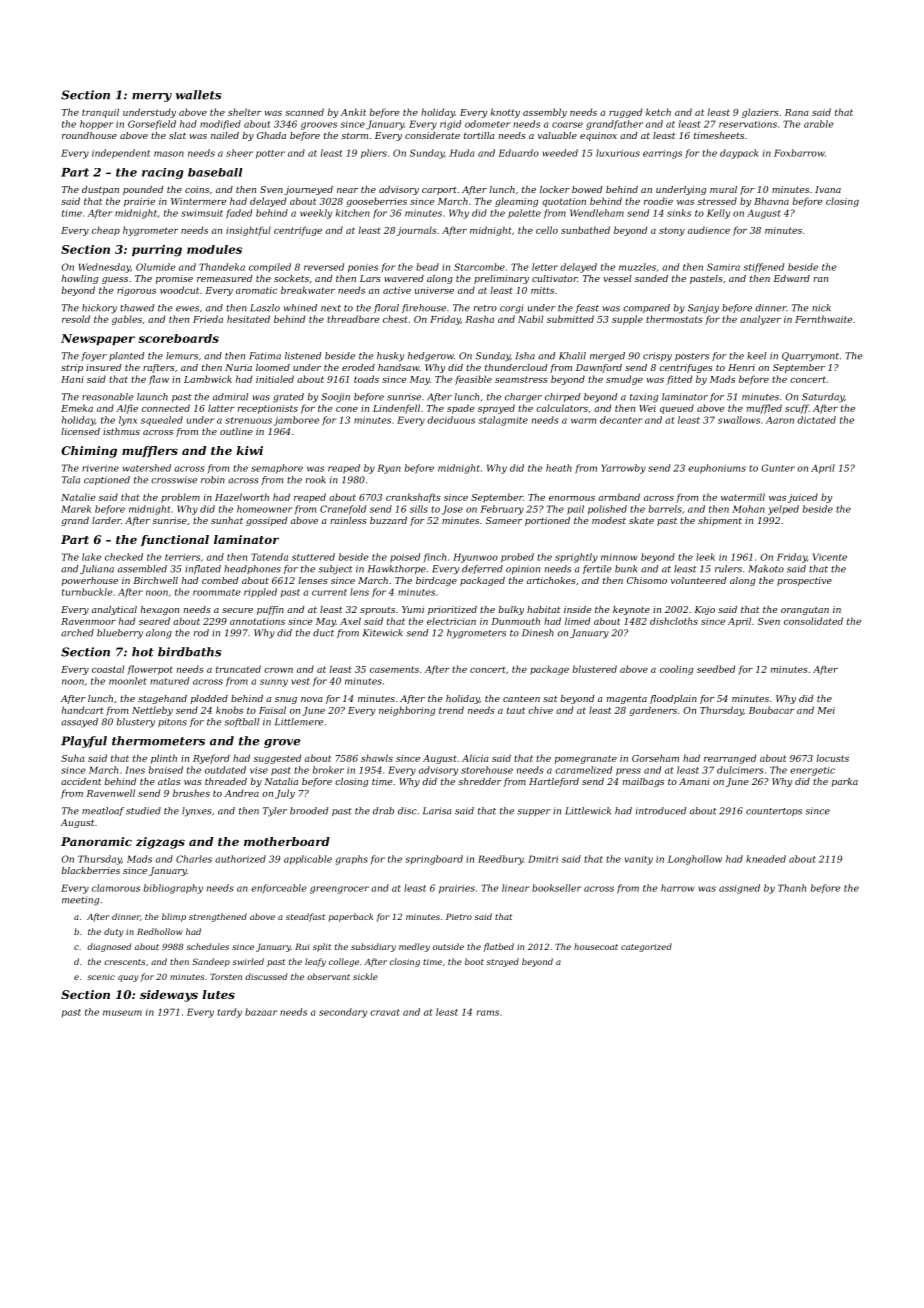  Describe the element at coordinates (564, 202) in the image. I see `quotation` at that location.
